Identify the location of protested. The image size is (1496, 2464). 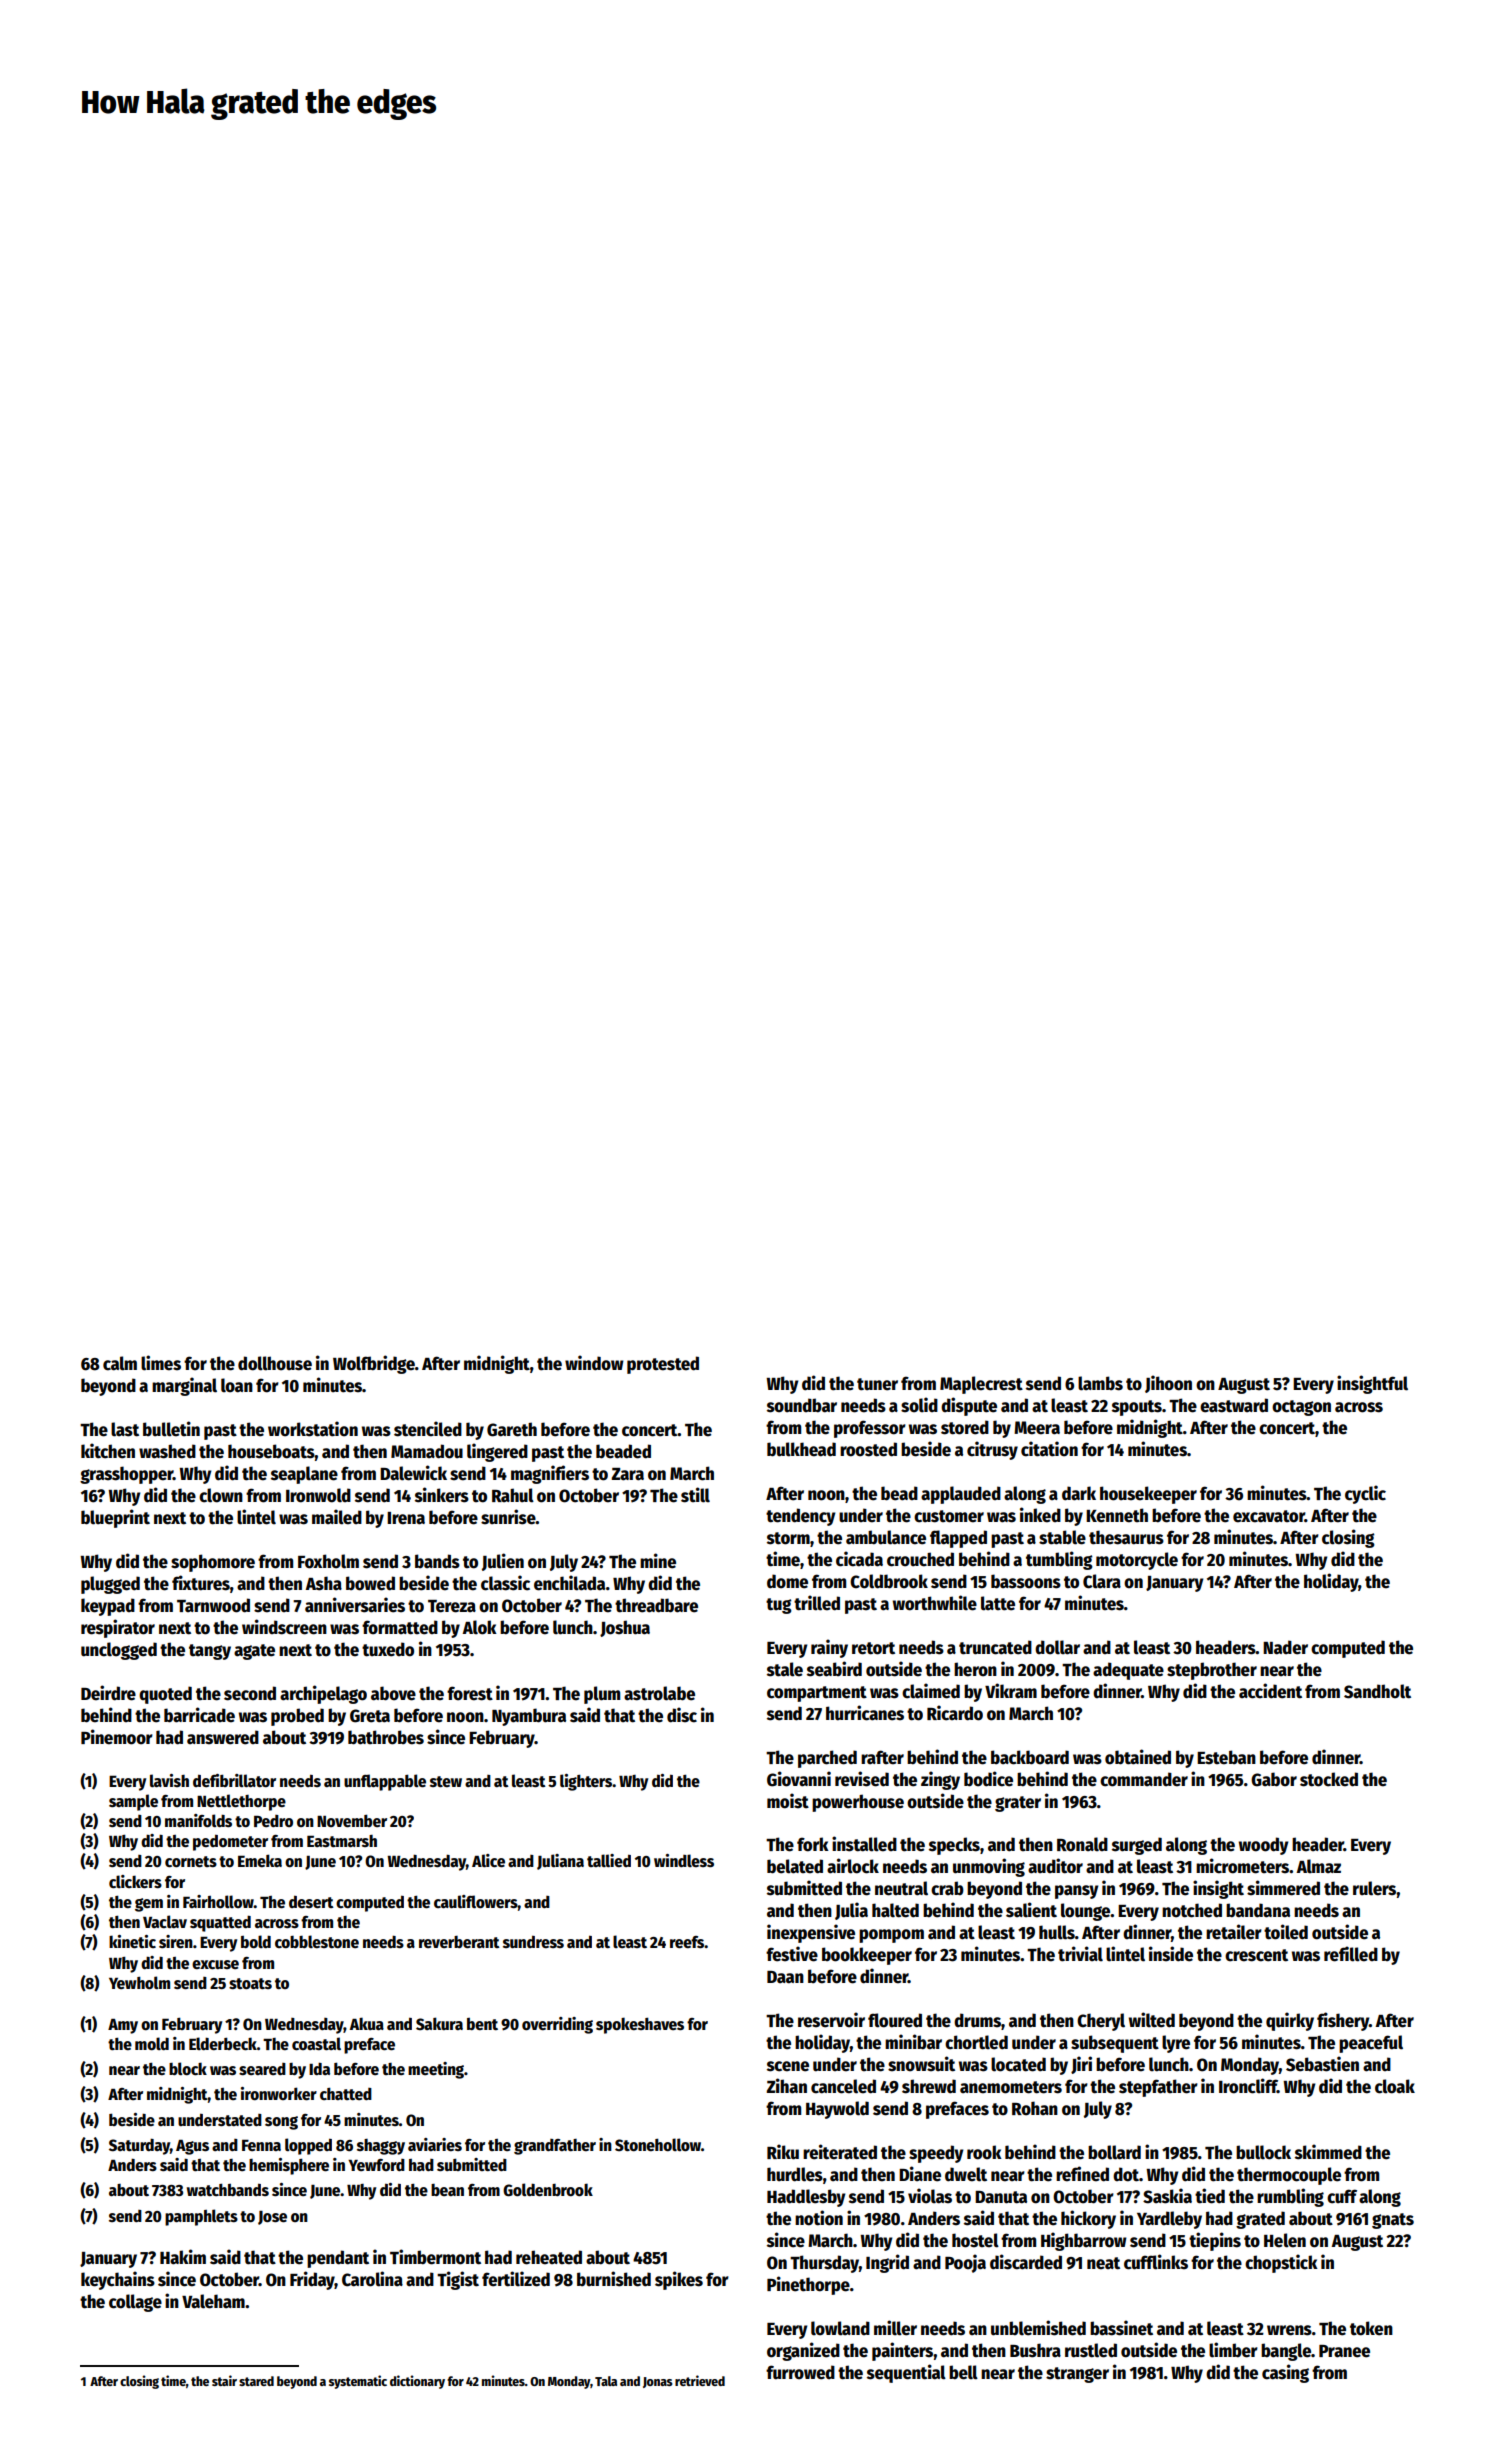
(663, 1365).
